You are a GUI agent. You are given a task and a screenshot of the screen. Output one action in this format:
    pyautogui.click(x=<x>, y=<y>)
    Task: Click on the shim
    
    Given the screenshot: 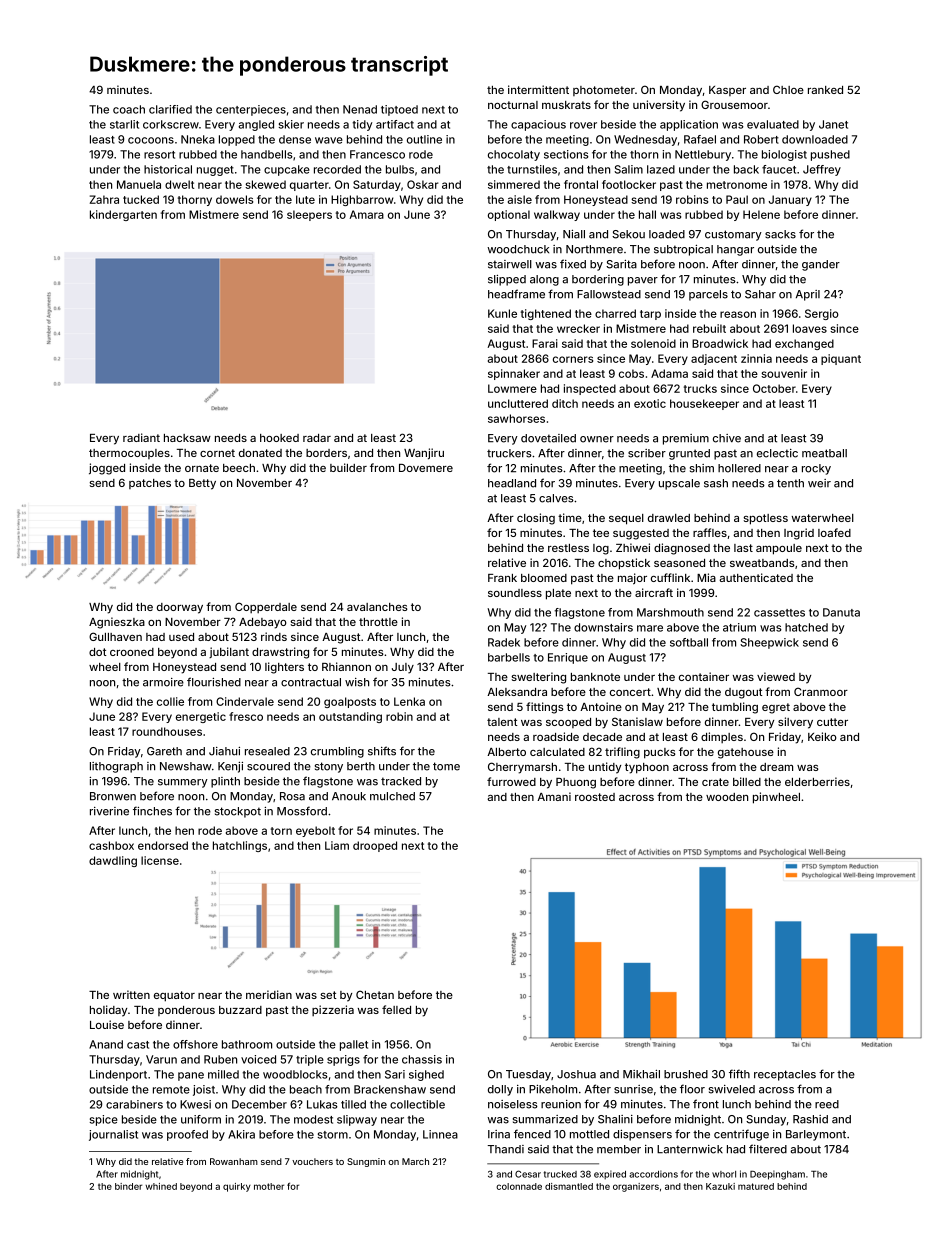 What is the action you would take?
    pyautogui.click(x=702, y=468)
